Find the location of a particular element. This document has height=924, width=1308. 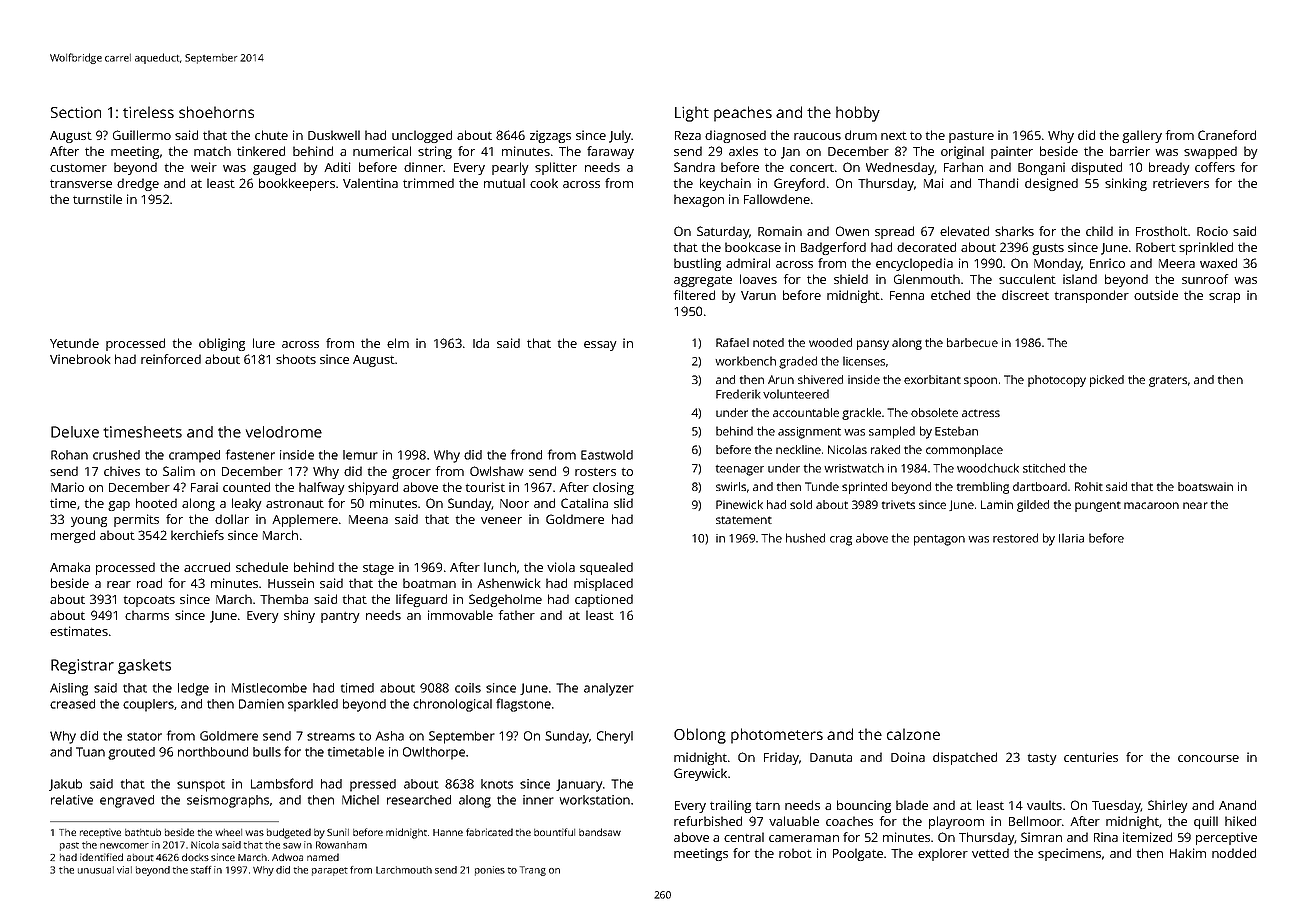

barbecue is located at coordinates (972, 342).
